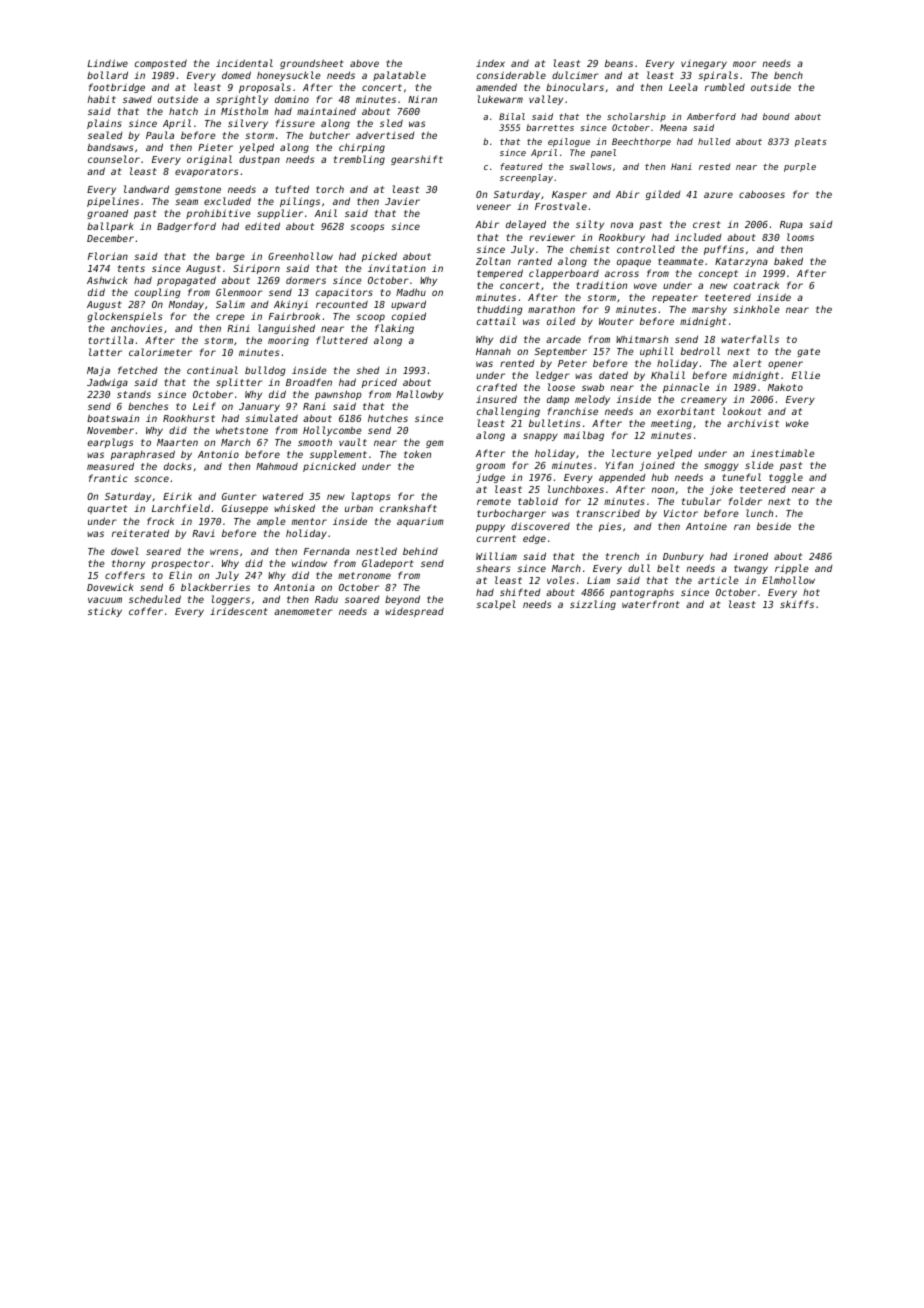 This document has width=924, height=1308. Describe the element at coordinates (108, 256) in the document. I see `Florian` at that location.
